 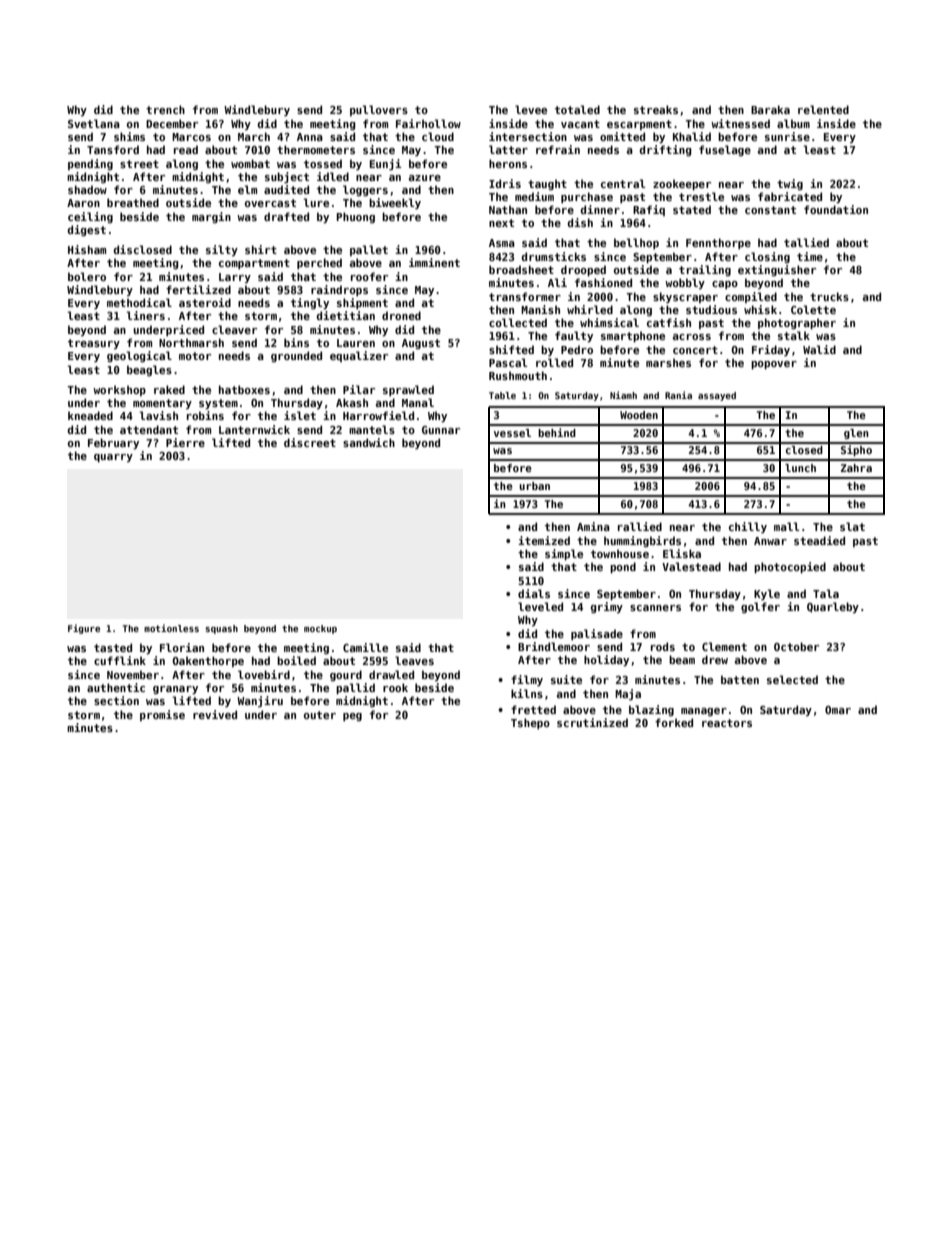 I want to click on foundation, so click(x=836, y=209).
